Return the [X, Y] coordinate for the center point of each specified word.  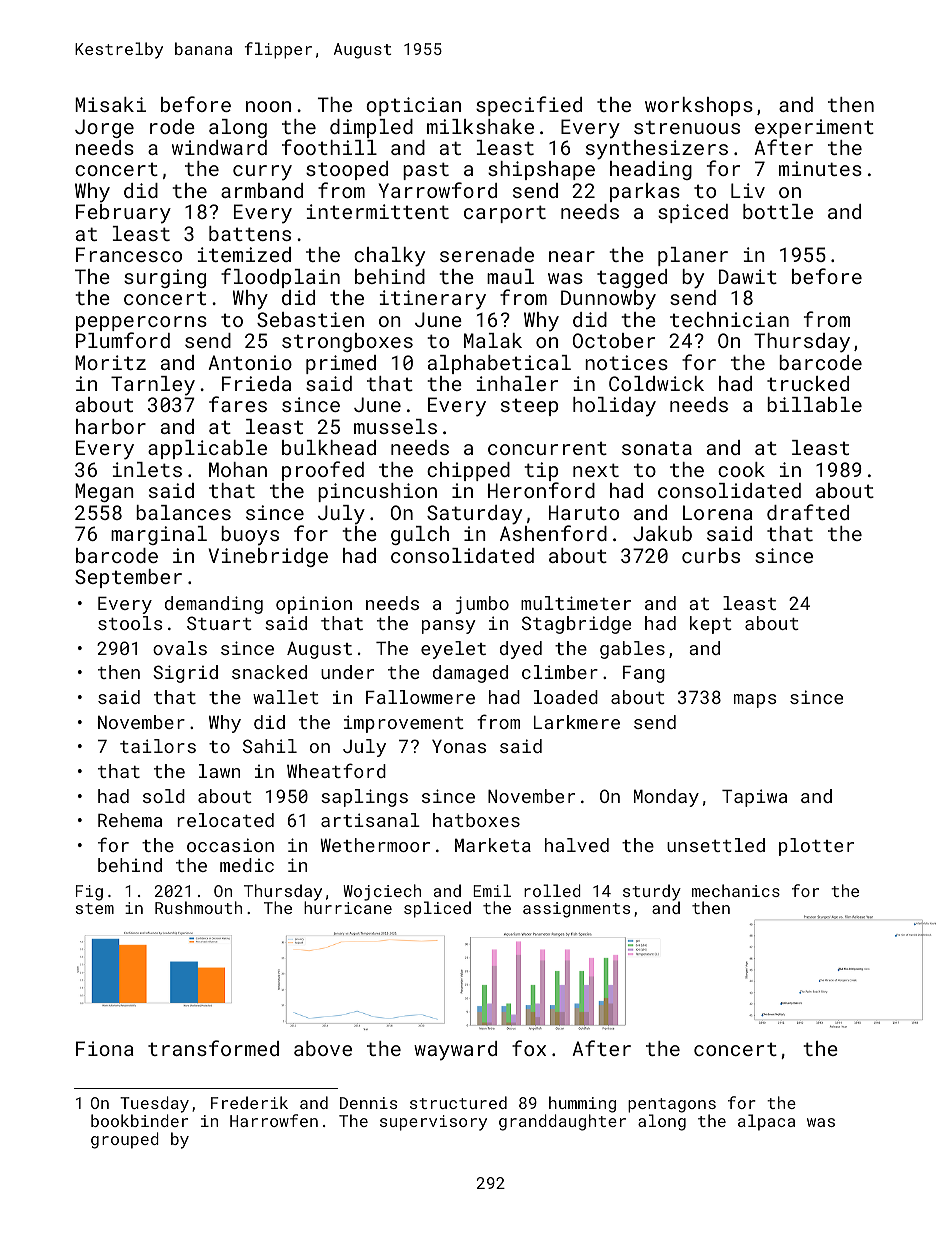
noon [268, 106]
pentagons [672, 1105]
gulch [420, 535]
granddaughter [562, 1122]
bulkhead [329, 447]
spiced [693, 213]
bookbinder [139, 1120]
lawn [219, 771]
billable [814, 404]
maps [755, 701]
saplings [364, 798]
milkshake [480, 126]
